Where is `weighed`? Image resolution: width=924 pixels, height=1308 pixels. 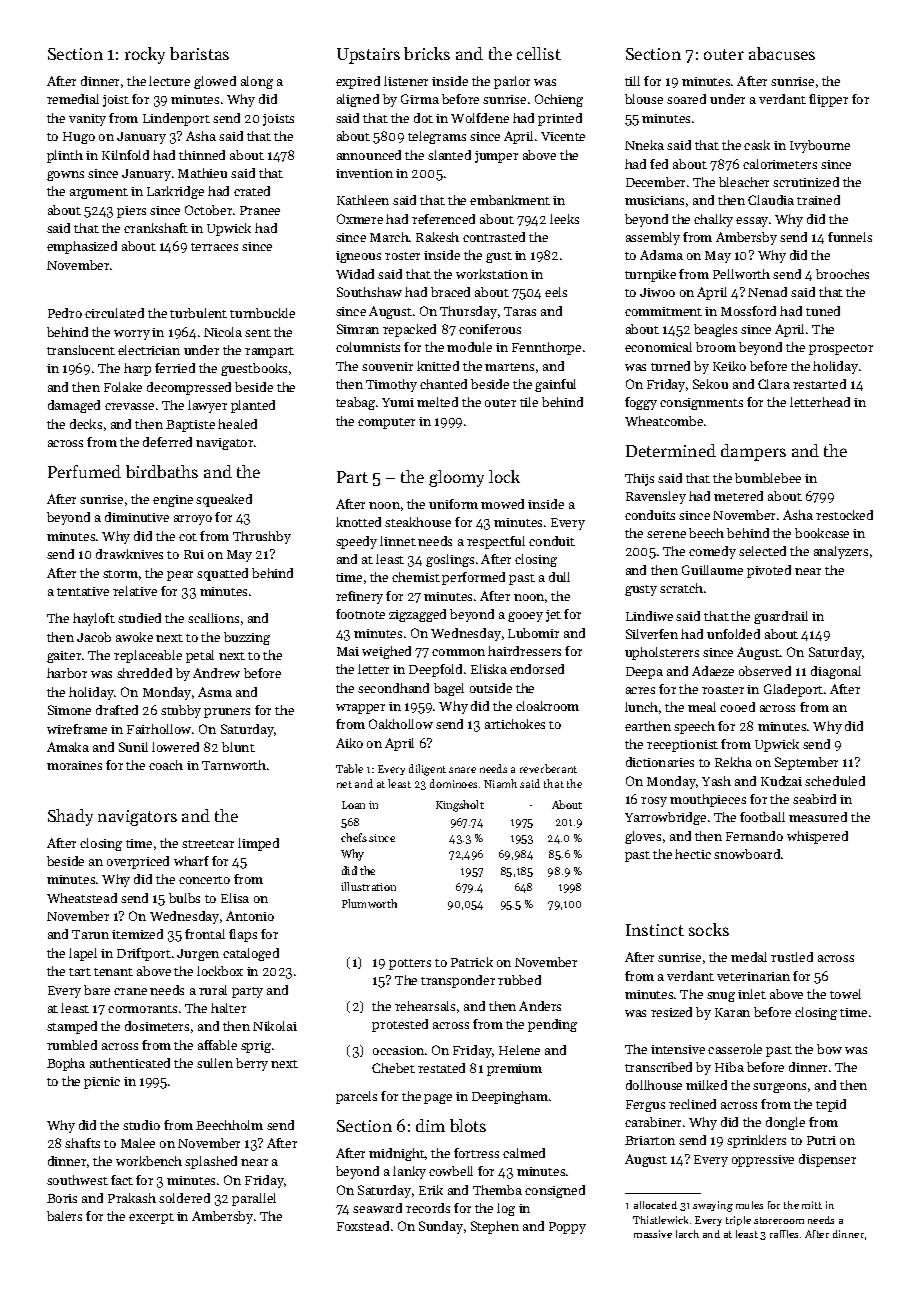 weighed is located at coordinates (386, 652).
